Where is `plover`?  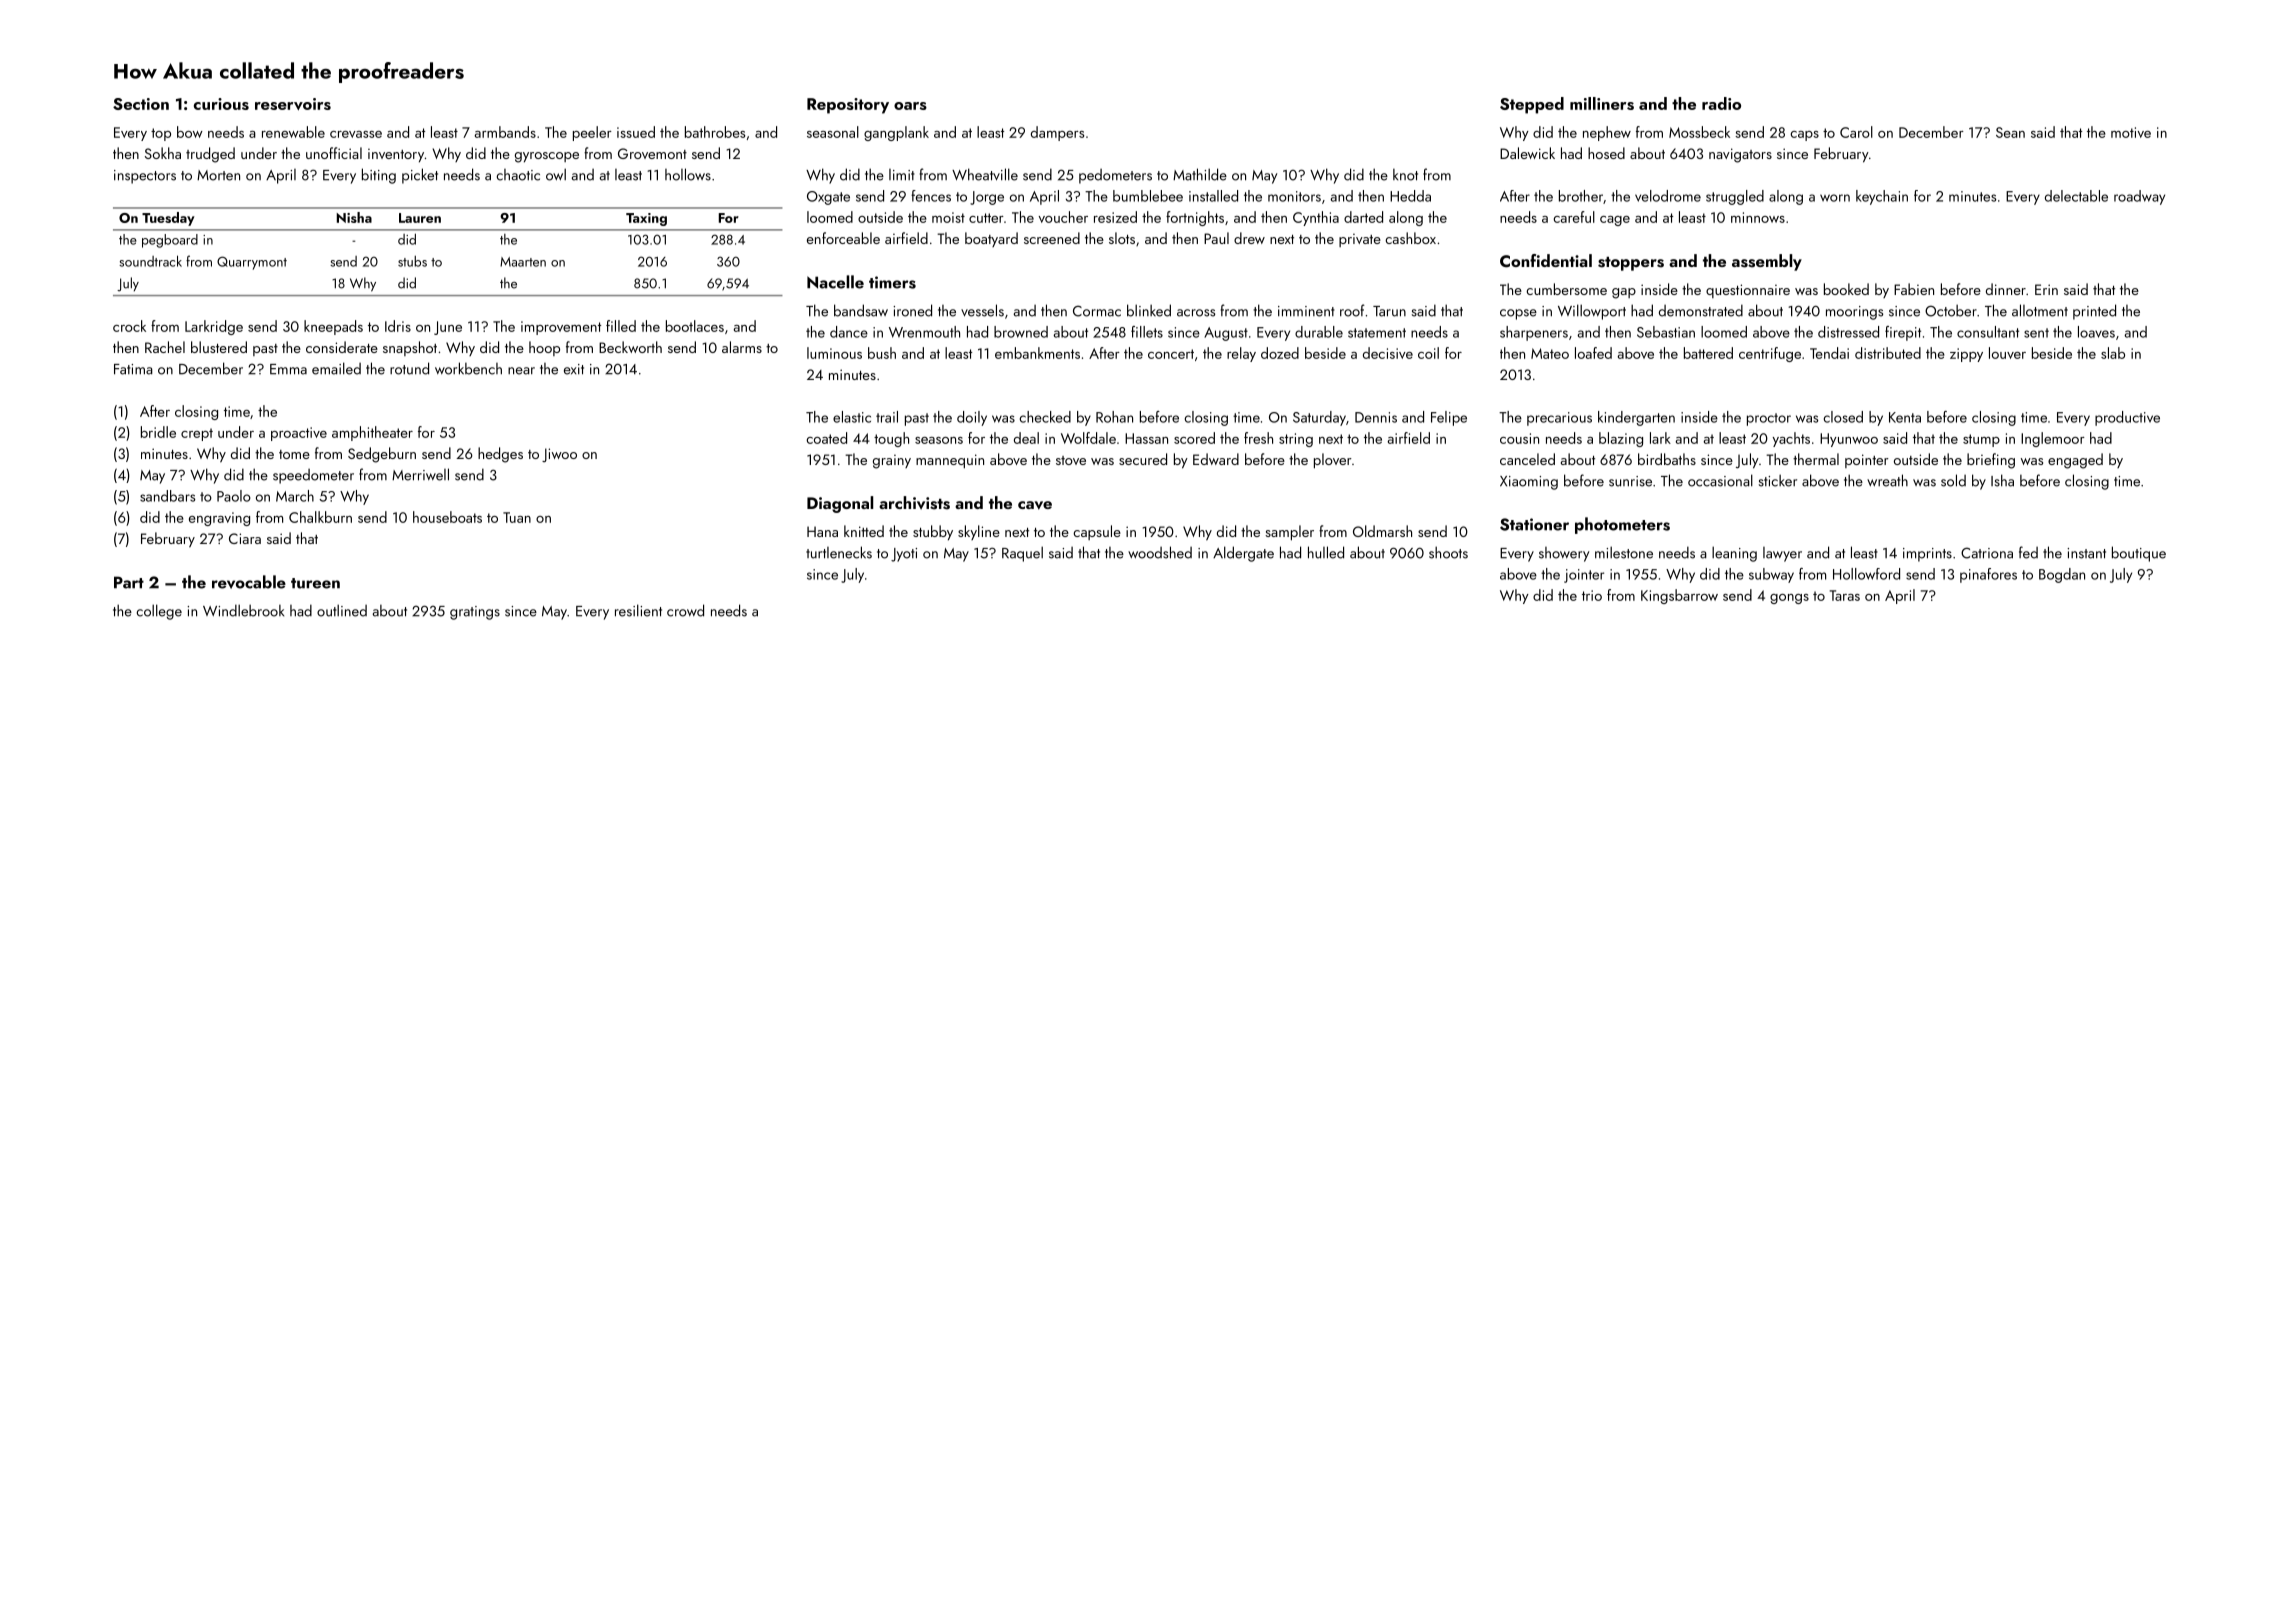 plover is located at coordinates (1333, 461).
